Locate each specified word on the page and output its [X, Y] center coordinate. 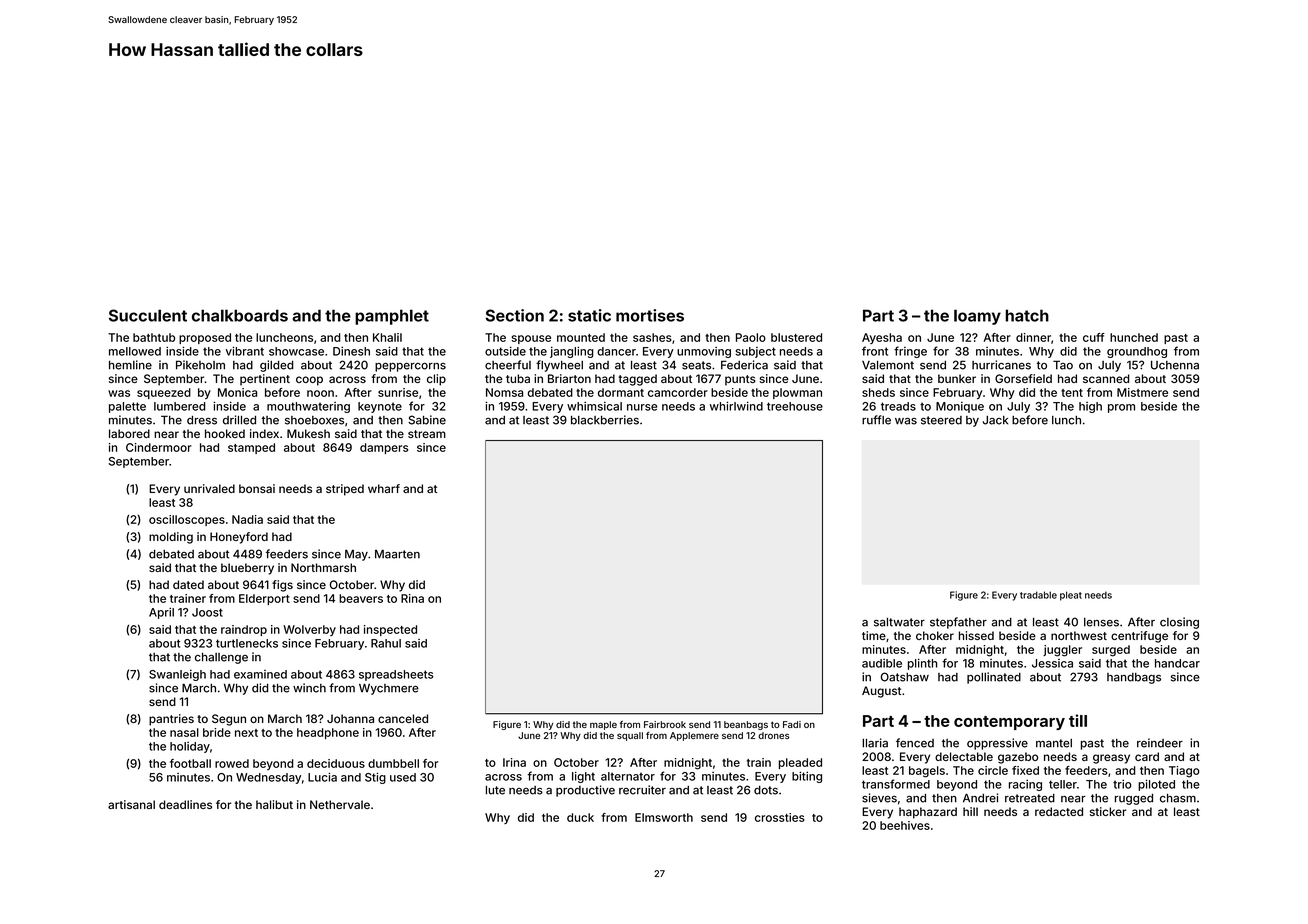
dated [188, 584]
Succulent [148, 315]
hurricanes [1001, 365]
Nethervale [340, 804]
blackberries [605, 420]
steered [941, 420]
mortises [650, 315]
